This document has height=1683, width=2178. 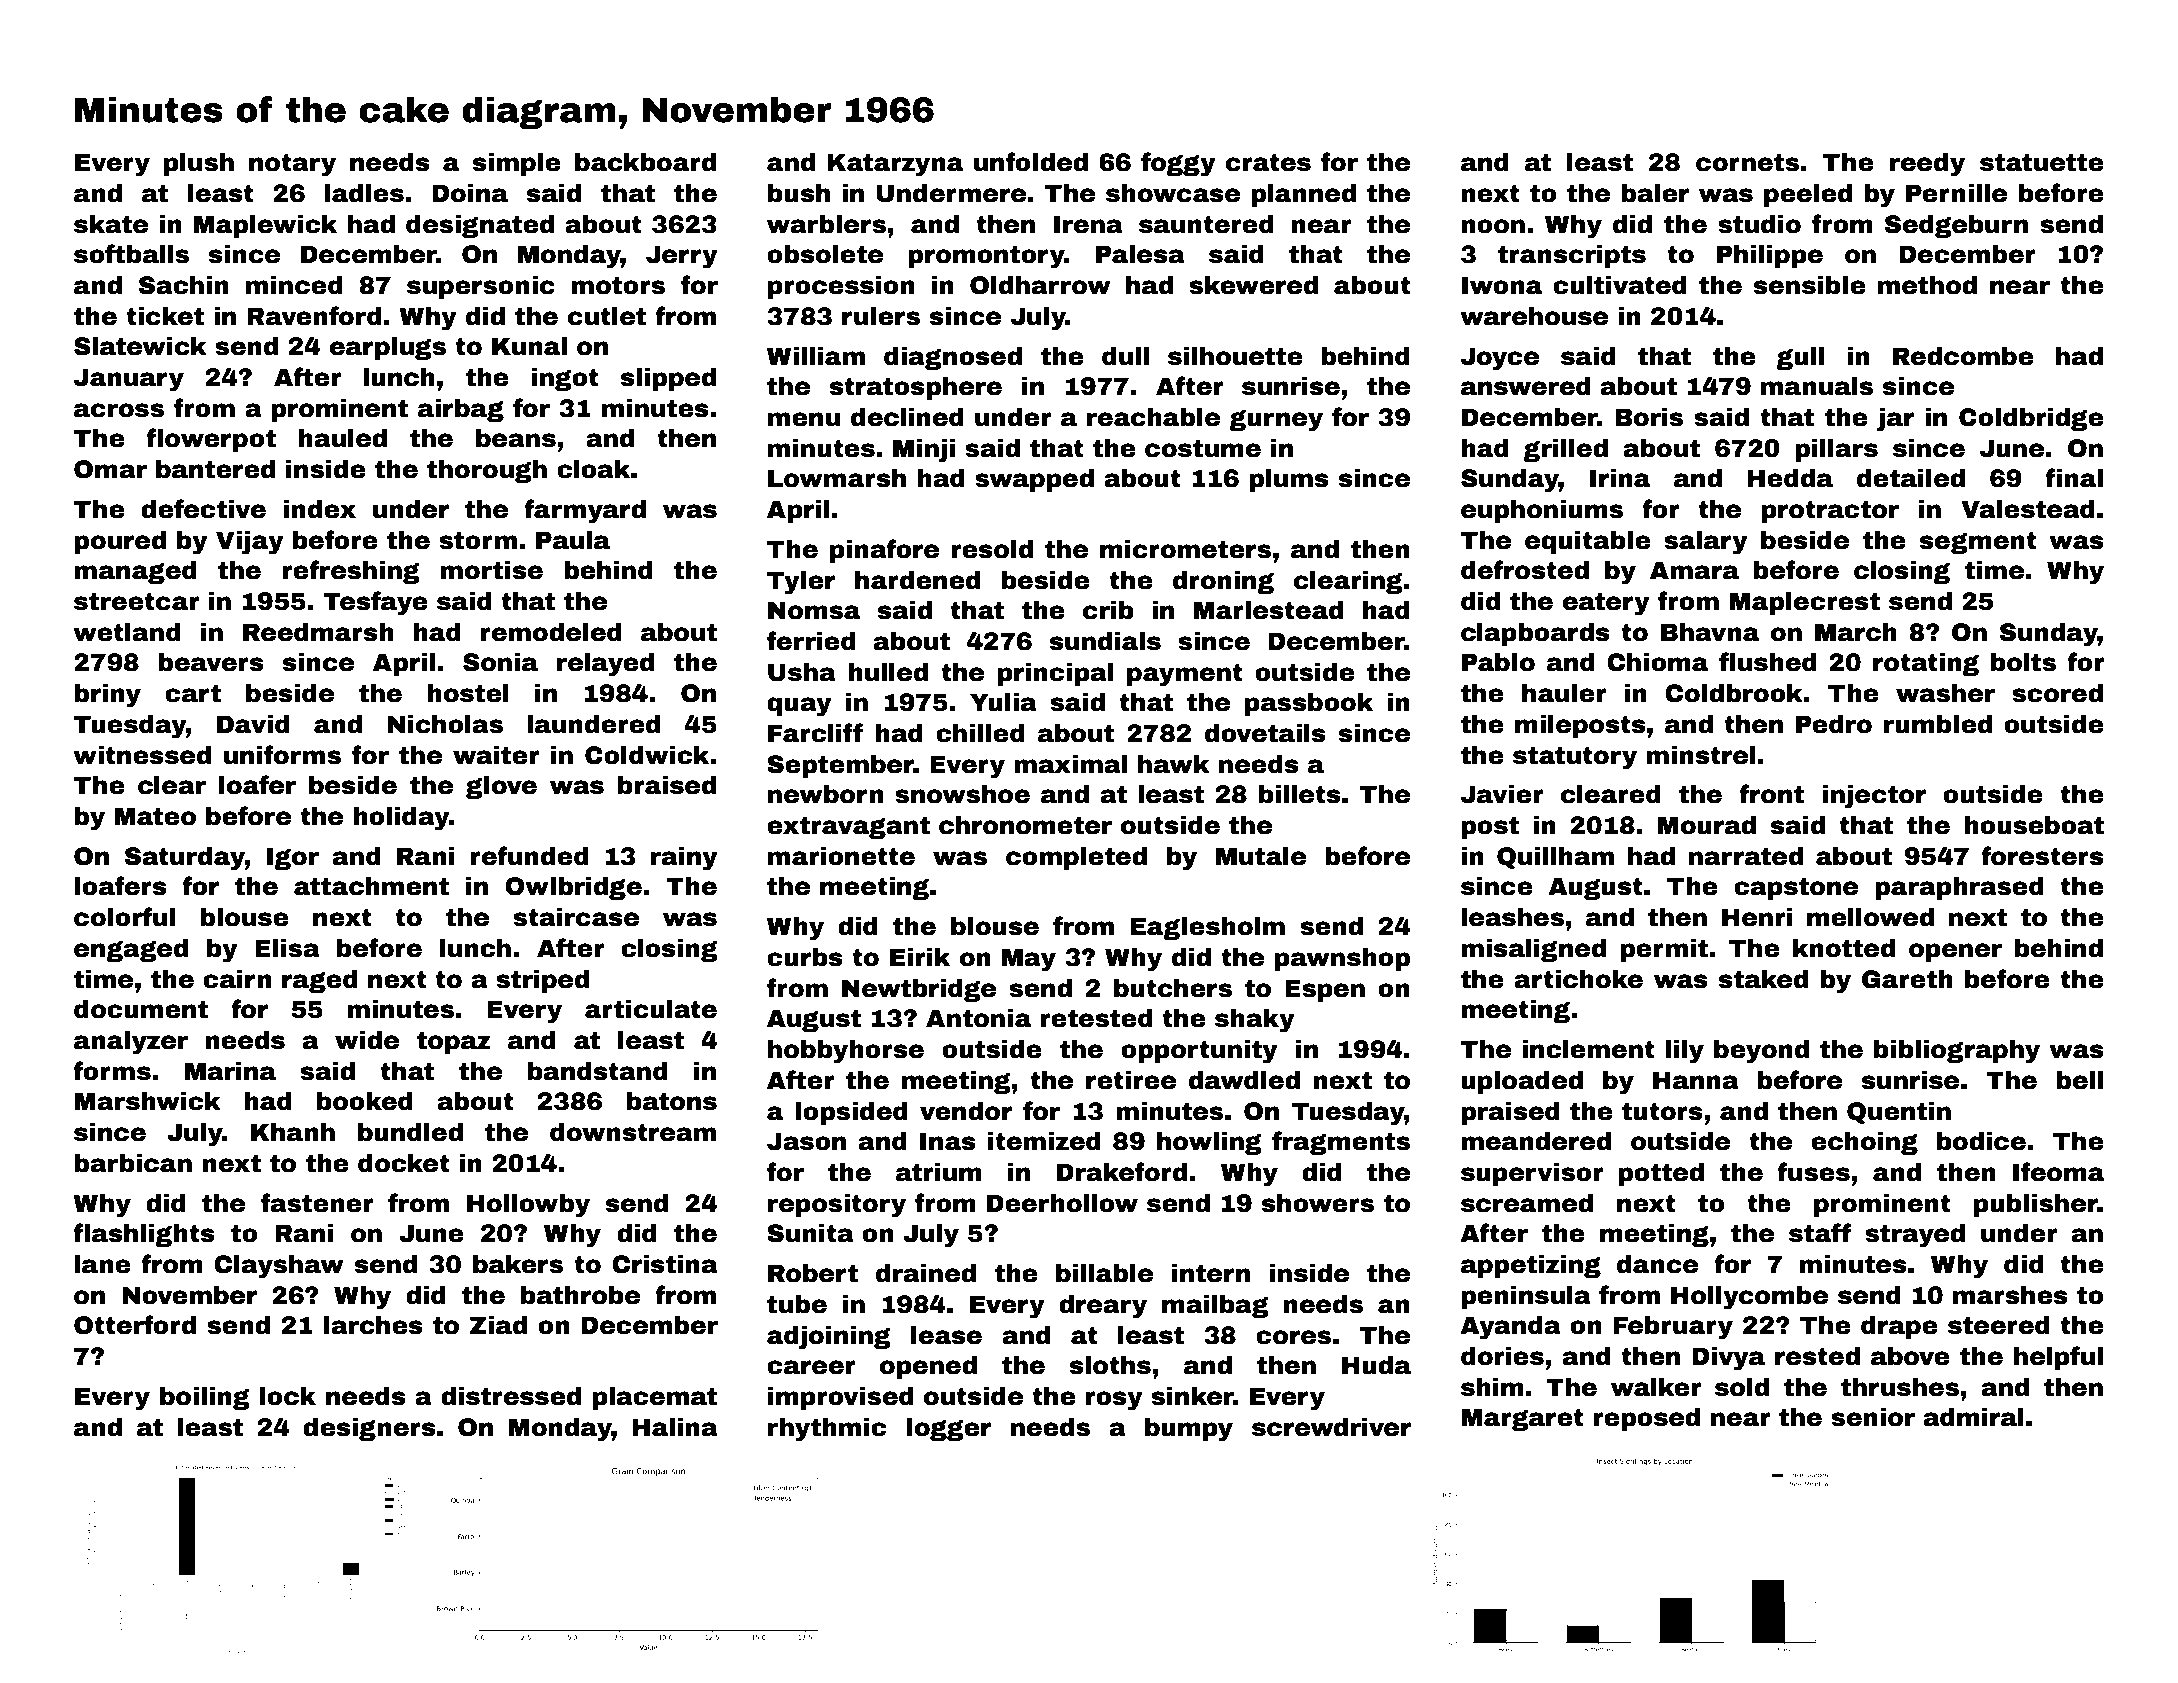 I want to click on Espen, so click(x=1325, y=990).
